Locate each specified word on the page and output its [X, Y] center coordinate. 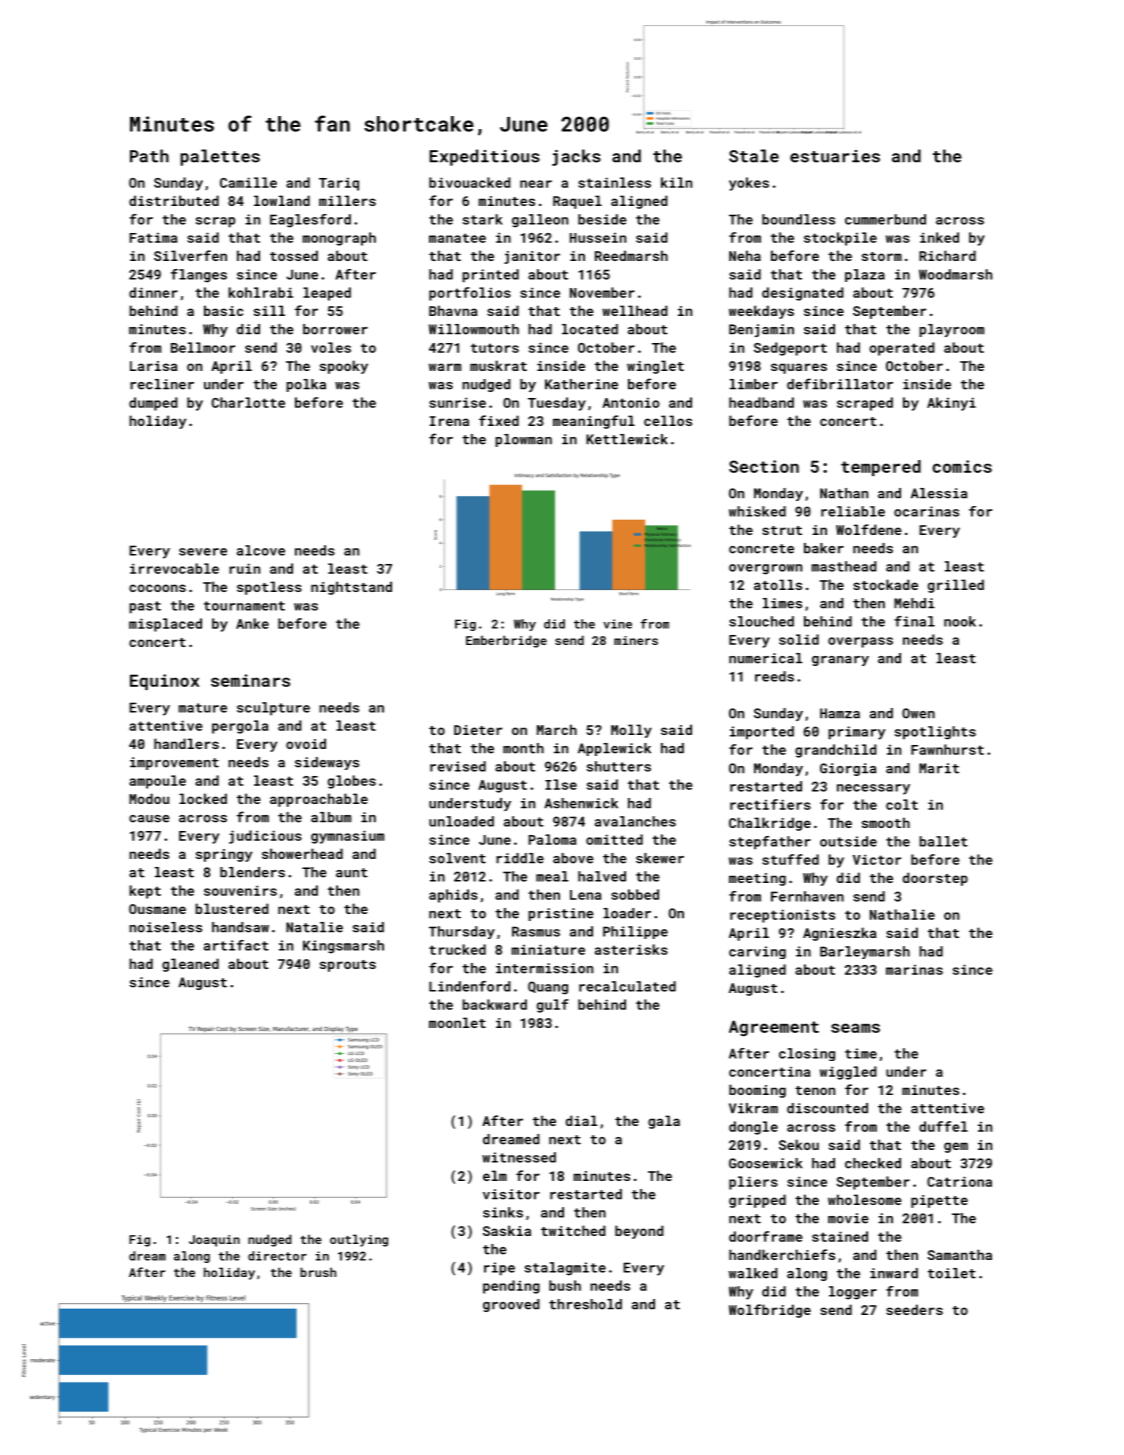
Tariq [339, 184]
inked [939, 237]
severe [203, 552]
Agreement [774, 1028]
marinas [914, 970]
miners [636, 640]
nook [960, 621]
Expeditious [484, 157]
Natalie [314, 927]
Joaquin [214, 1241]
